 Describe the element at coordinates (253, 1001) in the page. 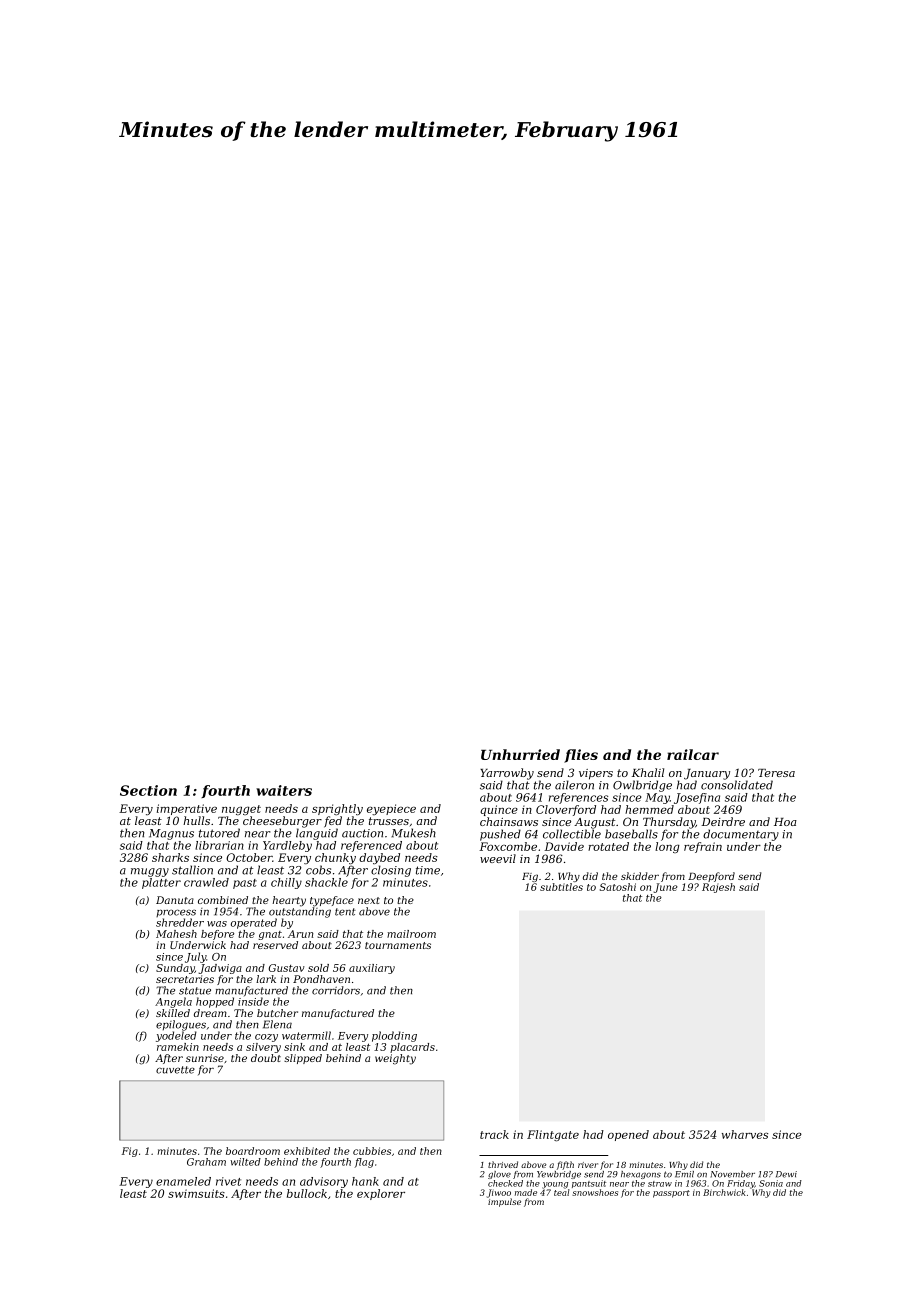

I see `inside` at that location.
